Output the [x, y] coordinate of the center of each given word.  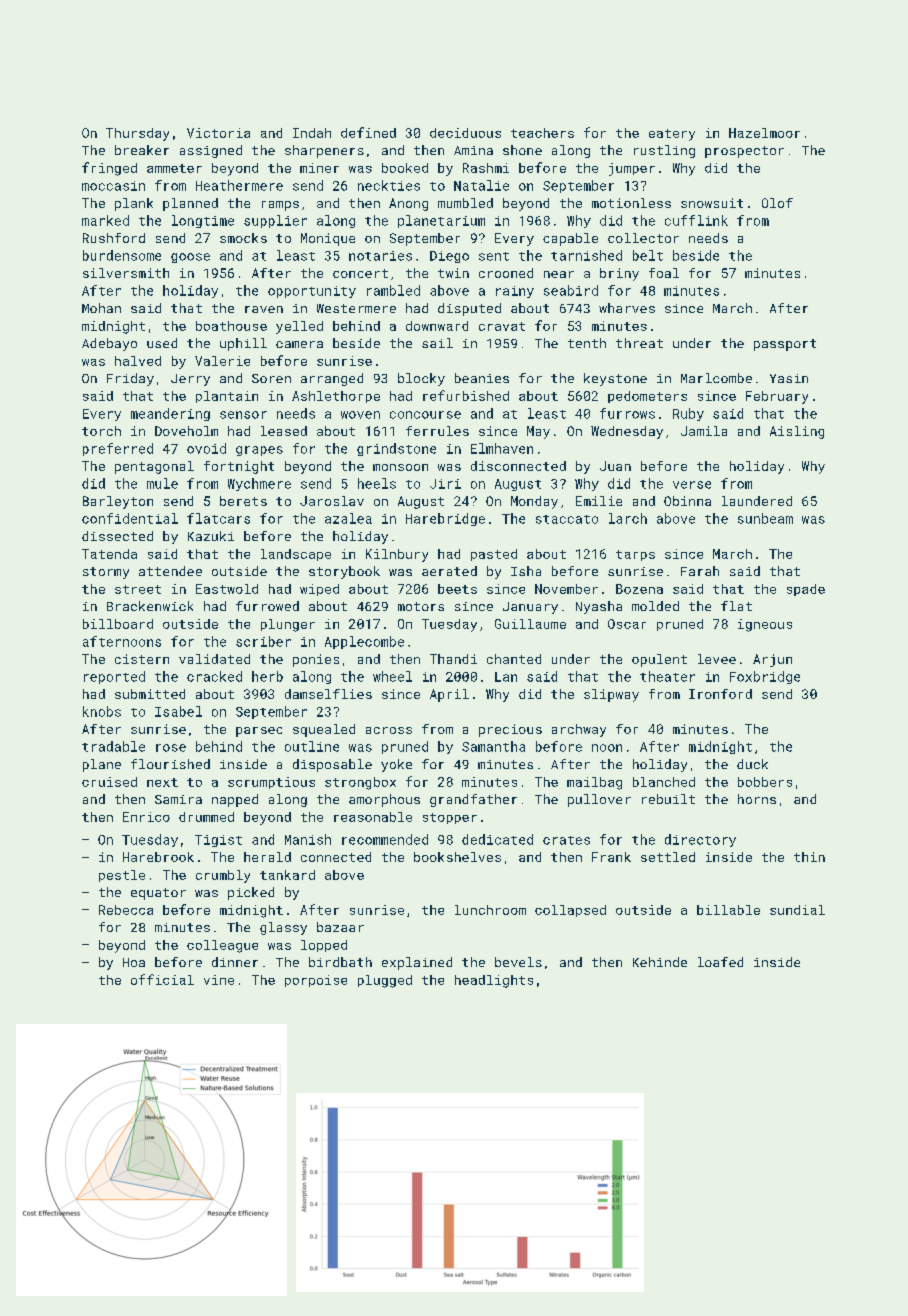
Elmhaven [502, 448]
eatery [672, 135]
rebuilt [668, 799]
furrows [627, 413]
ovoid [206, 448]
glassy [283, 928]
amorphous [384, 800]
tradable [113, 746]
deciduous [465, 133]
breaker [142, 150]
